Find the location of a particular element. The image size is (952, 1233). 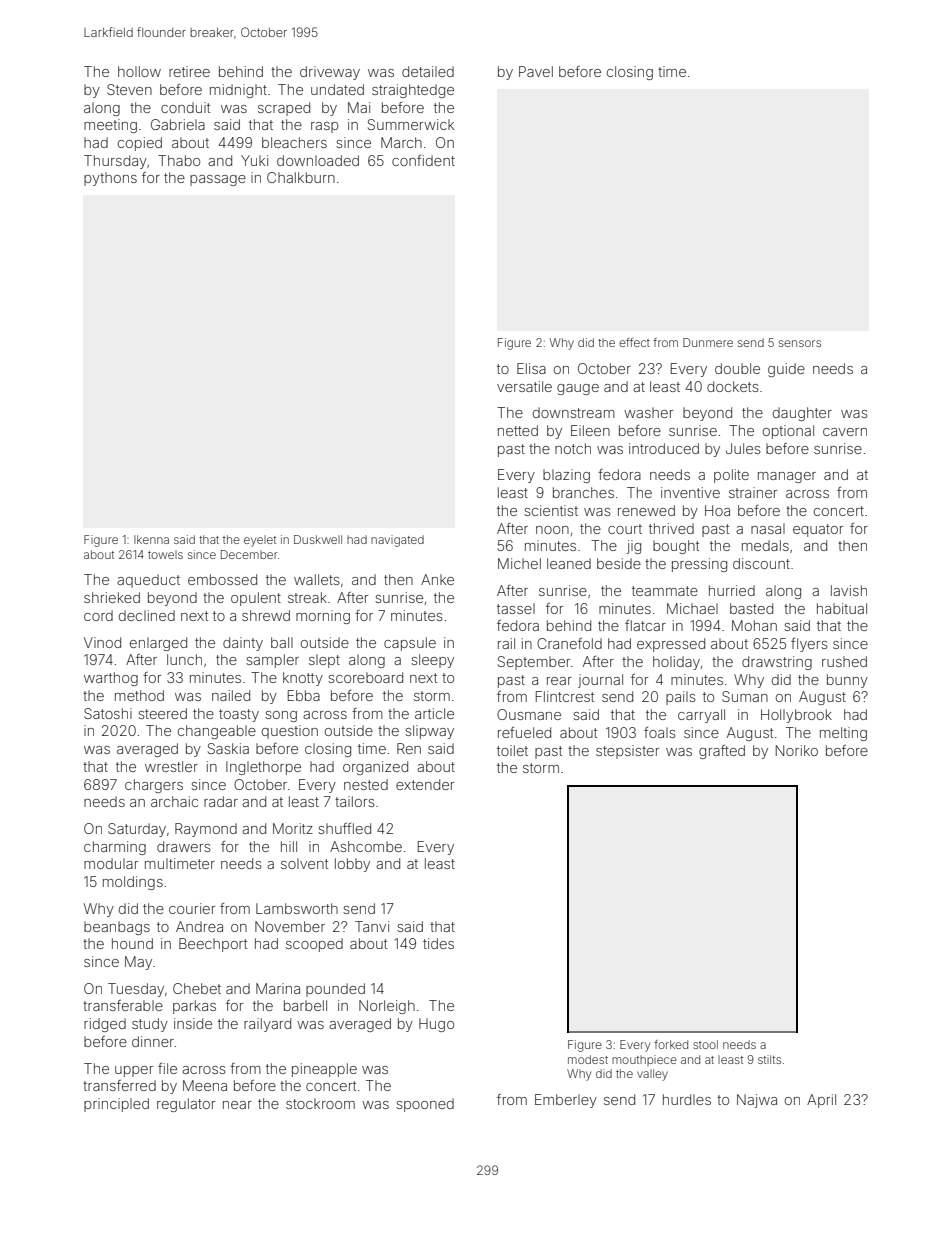

sensors is located at coordinates (800, 343).
